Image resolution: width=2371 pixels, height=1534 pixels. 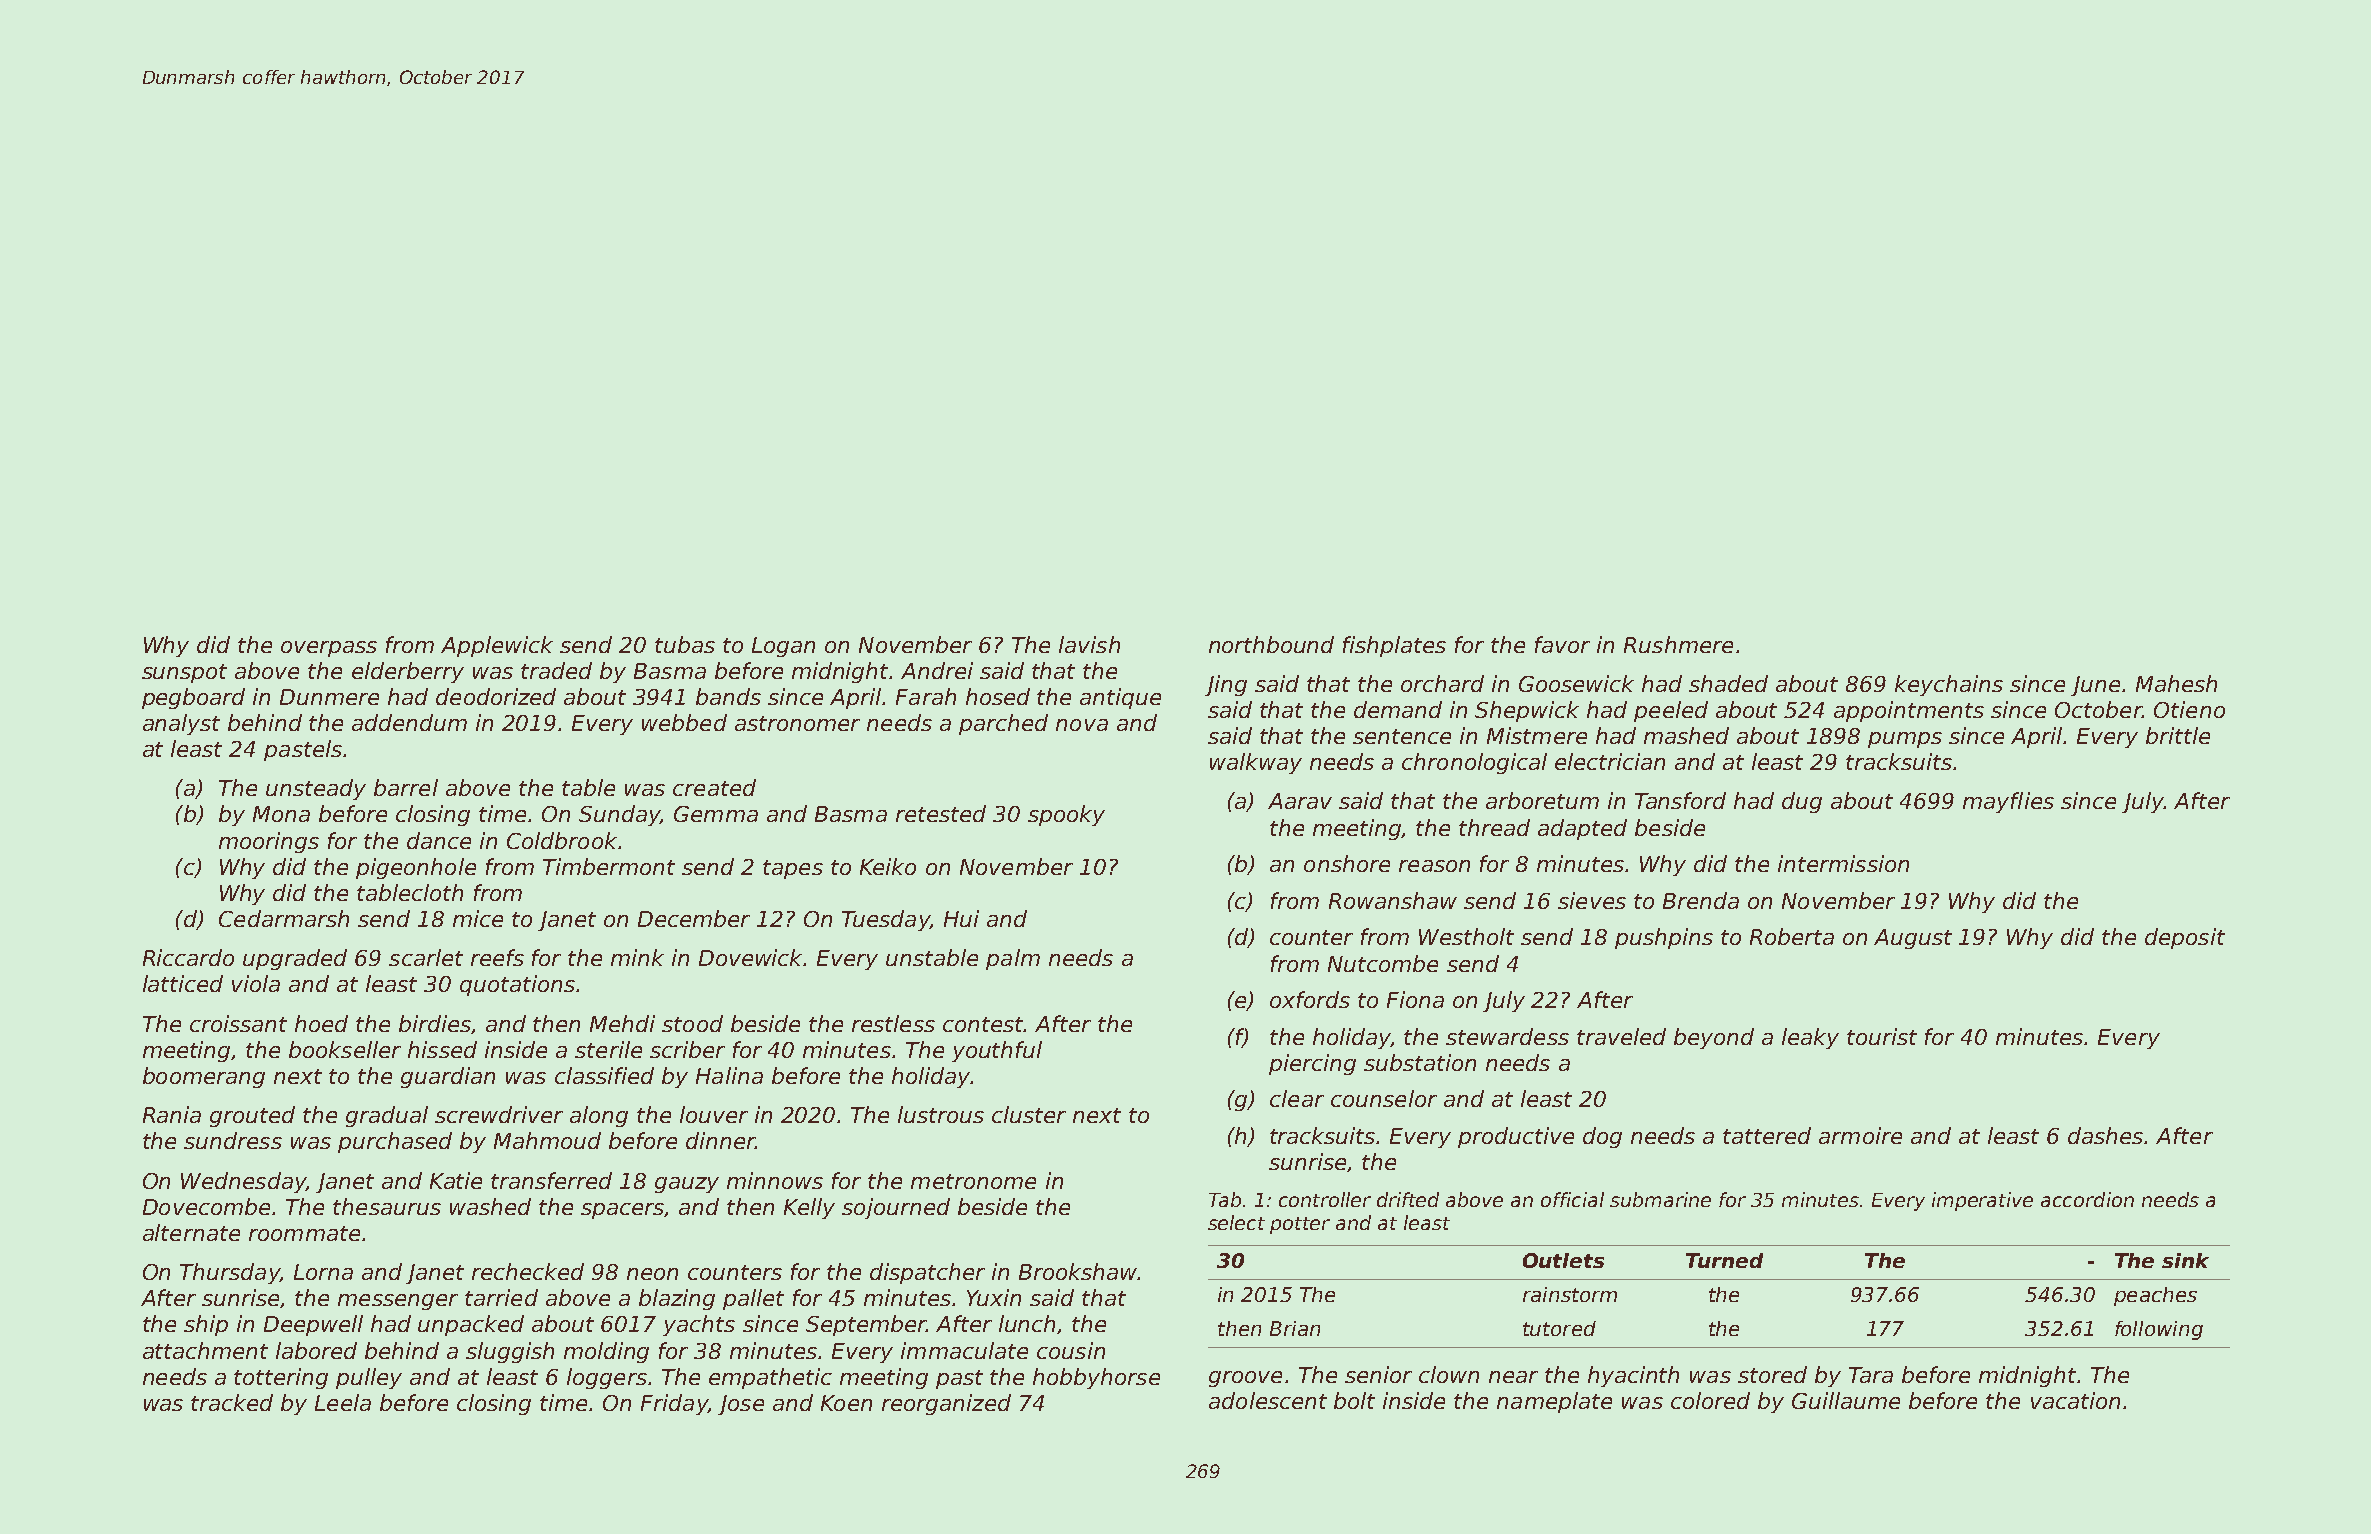 What do you see at coordinates (329, 649) in the page?
I see `overpass` at bounding box center [329, 649].
